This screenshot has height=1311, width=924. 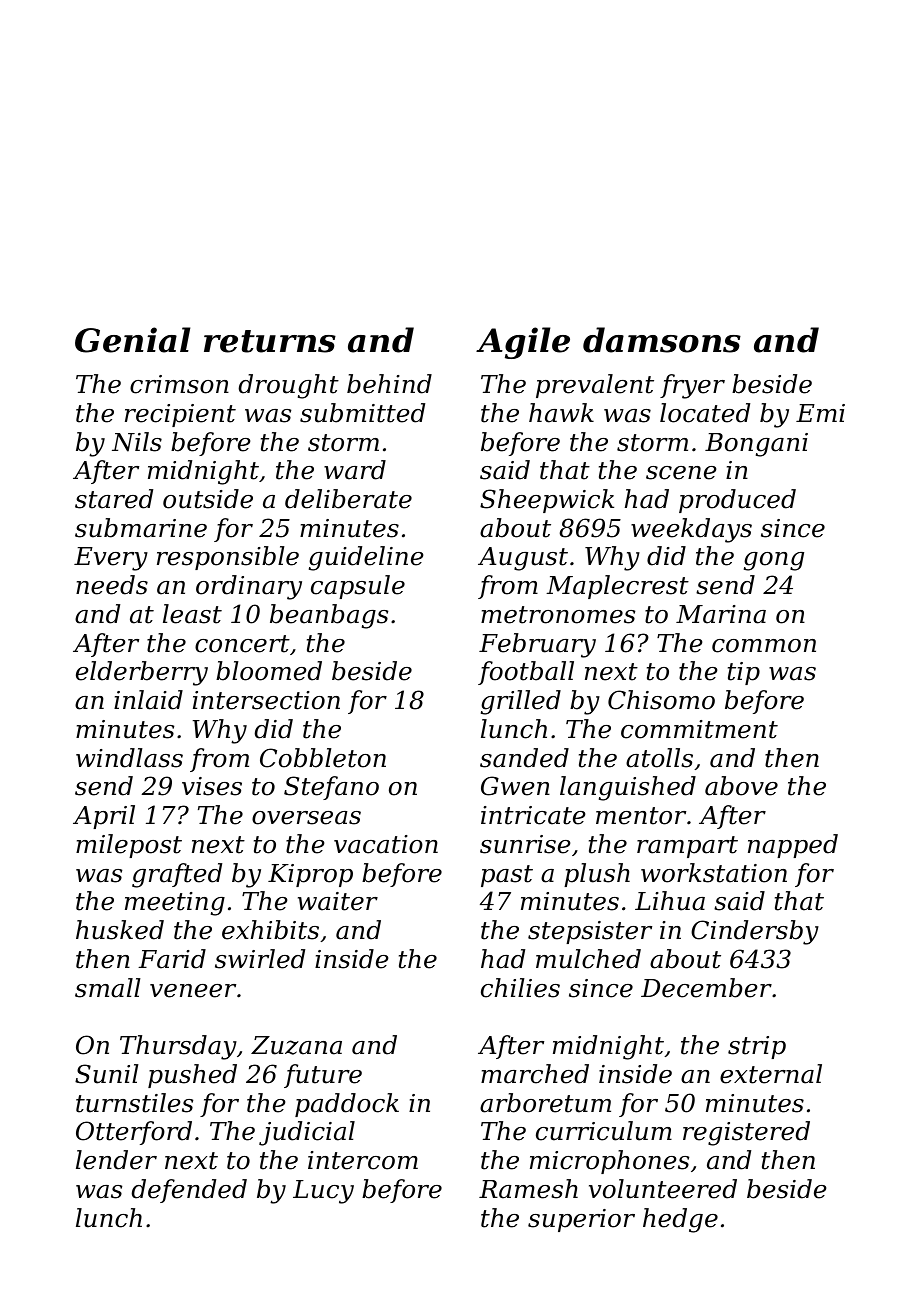 I want to click on Sunil, so click(x=107, y=1074).
